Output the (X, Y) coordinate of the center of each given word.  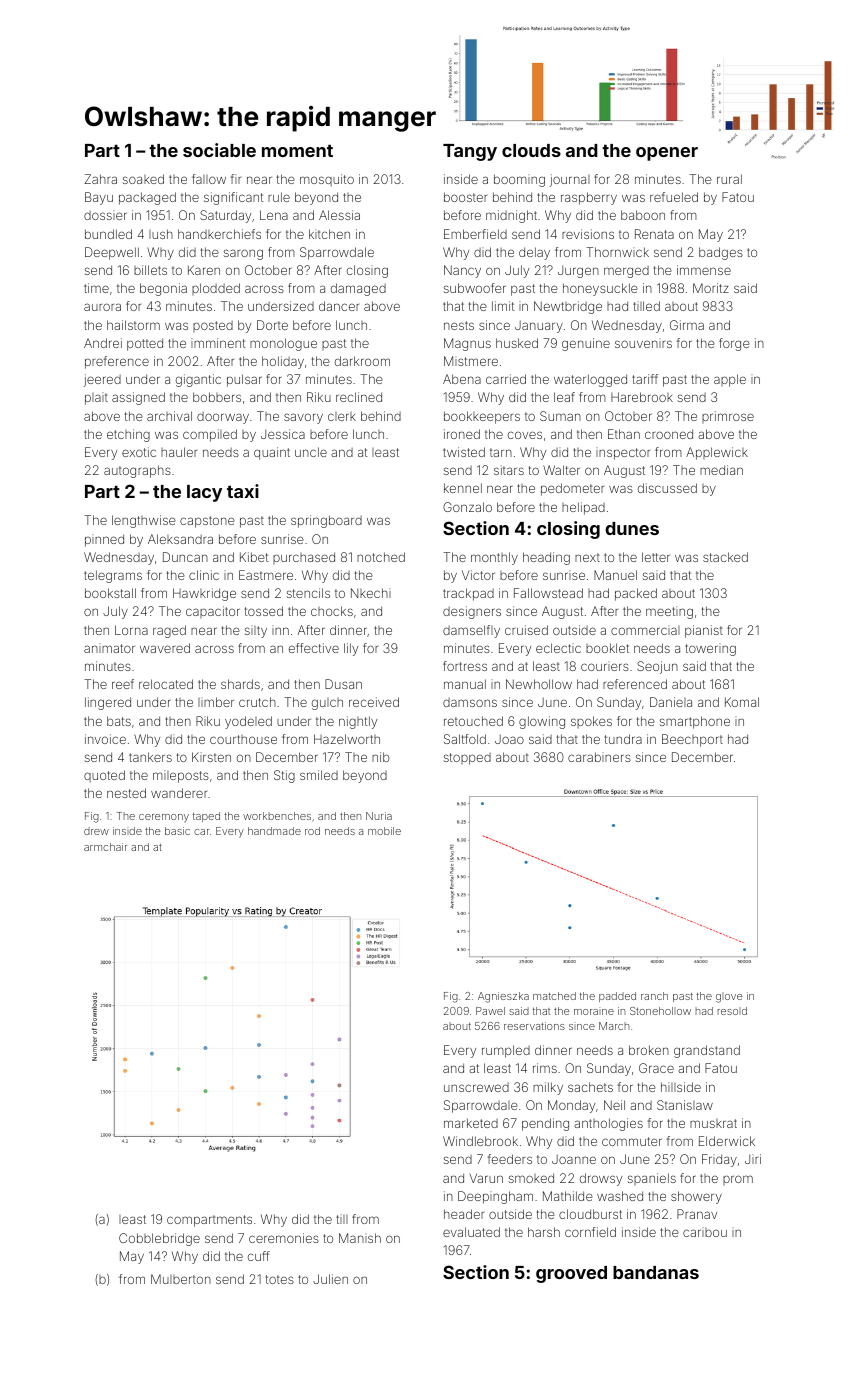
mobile (384, 831)
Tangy (470, 152)
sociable (219, 150)
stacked (725, 557)
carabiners (599, 757)
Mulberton (181, 1279)
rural (729, 179)
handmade (274, 831)
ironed (462, 434)
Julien (330, 1279)
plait (96, 398)
